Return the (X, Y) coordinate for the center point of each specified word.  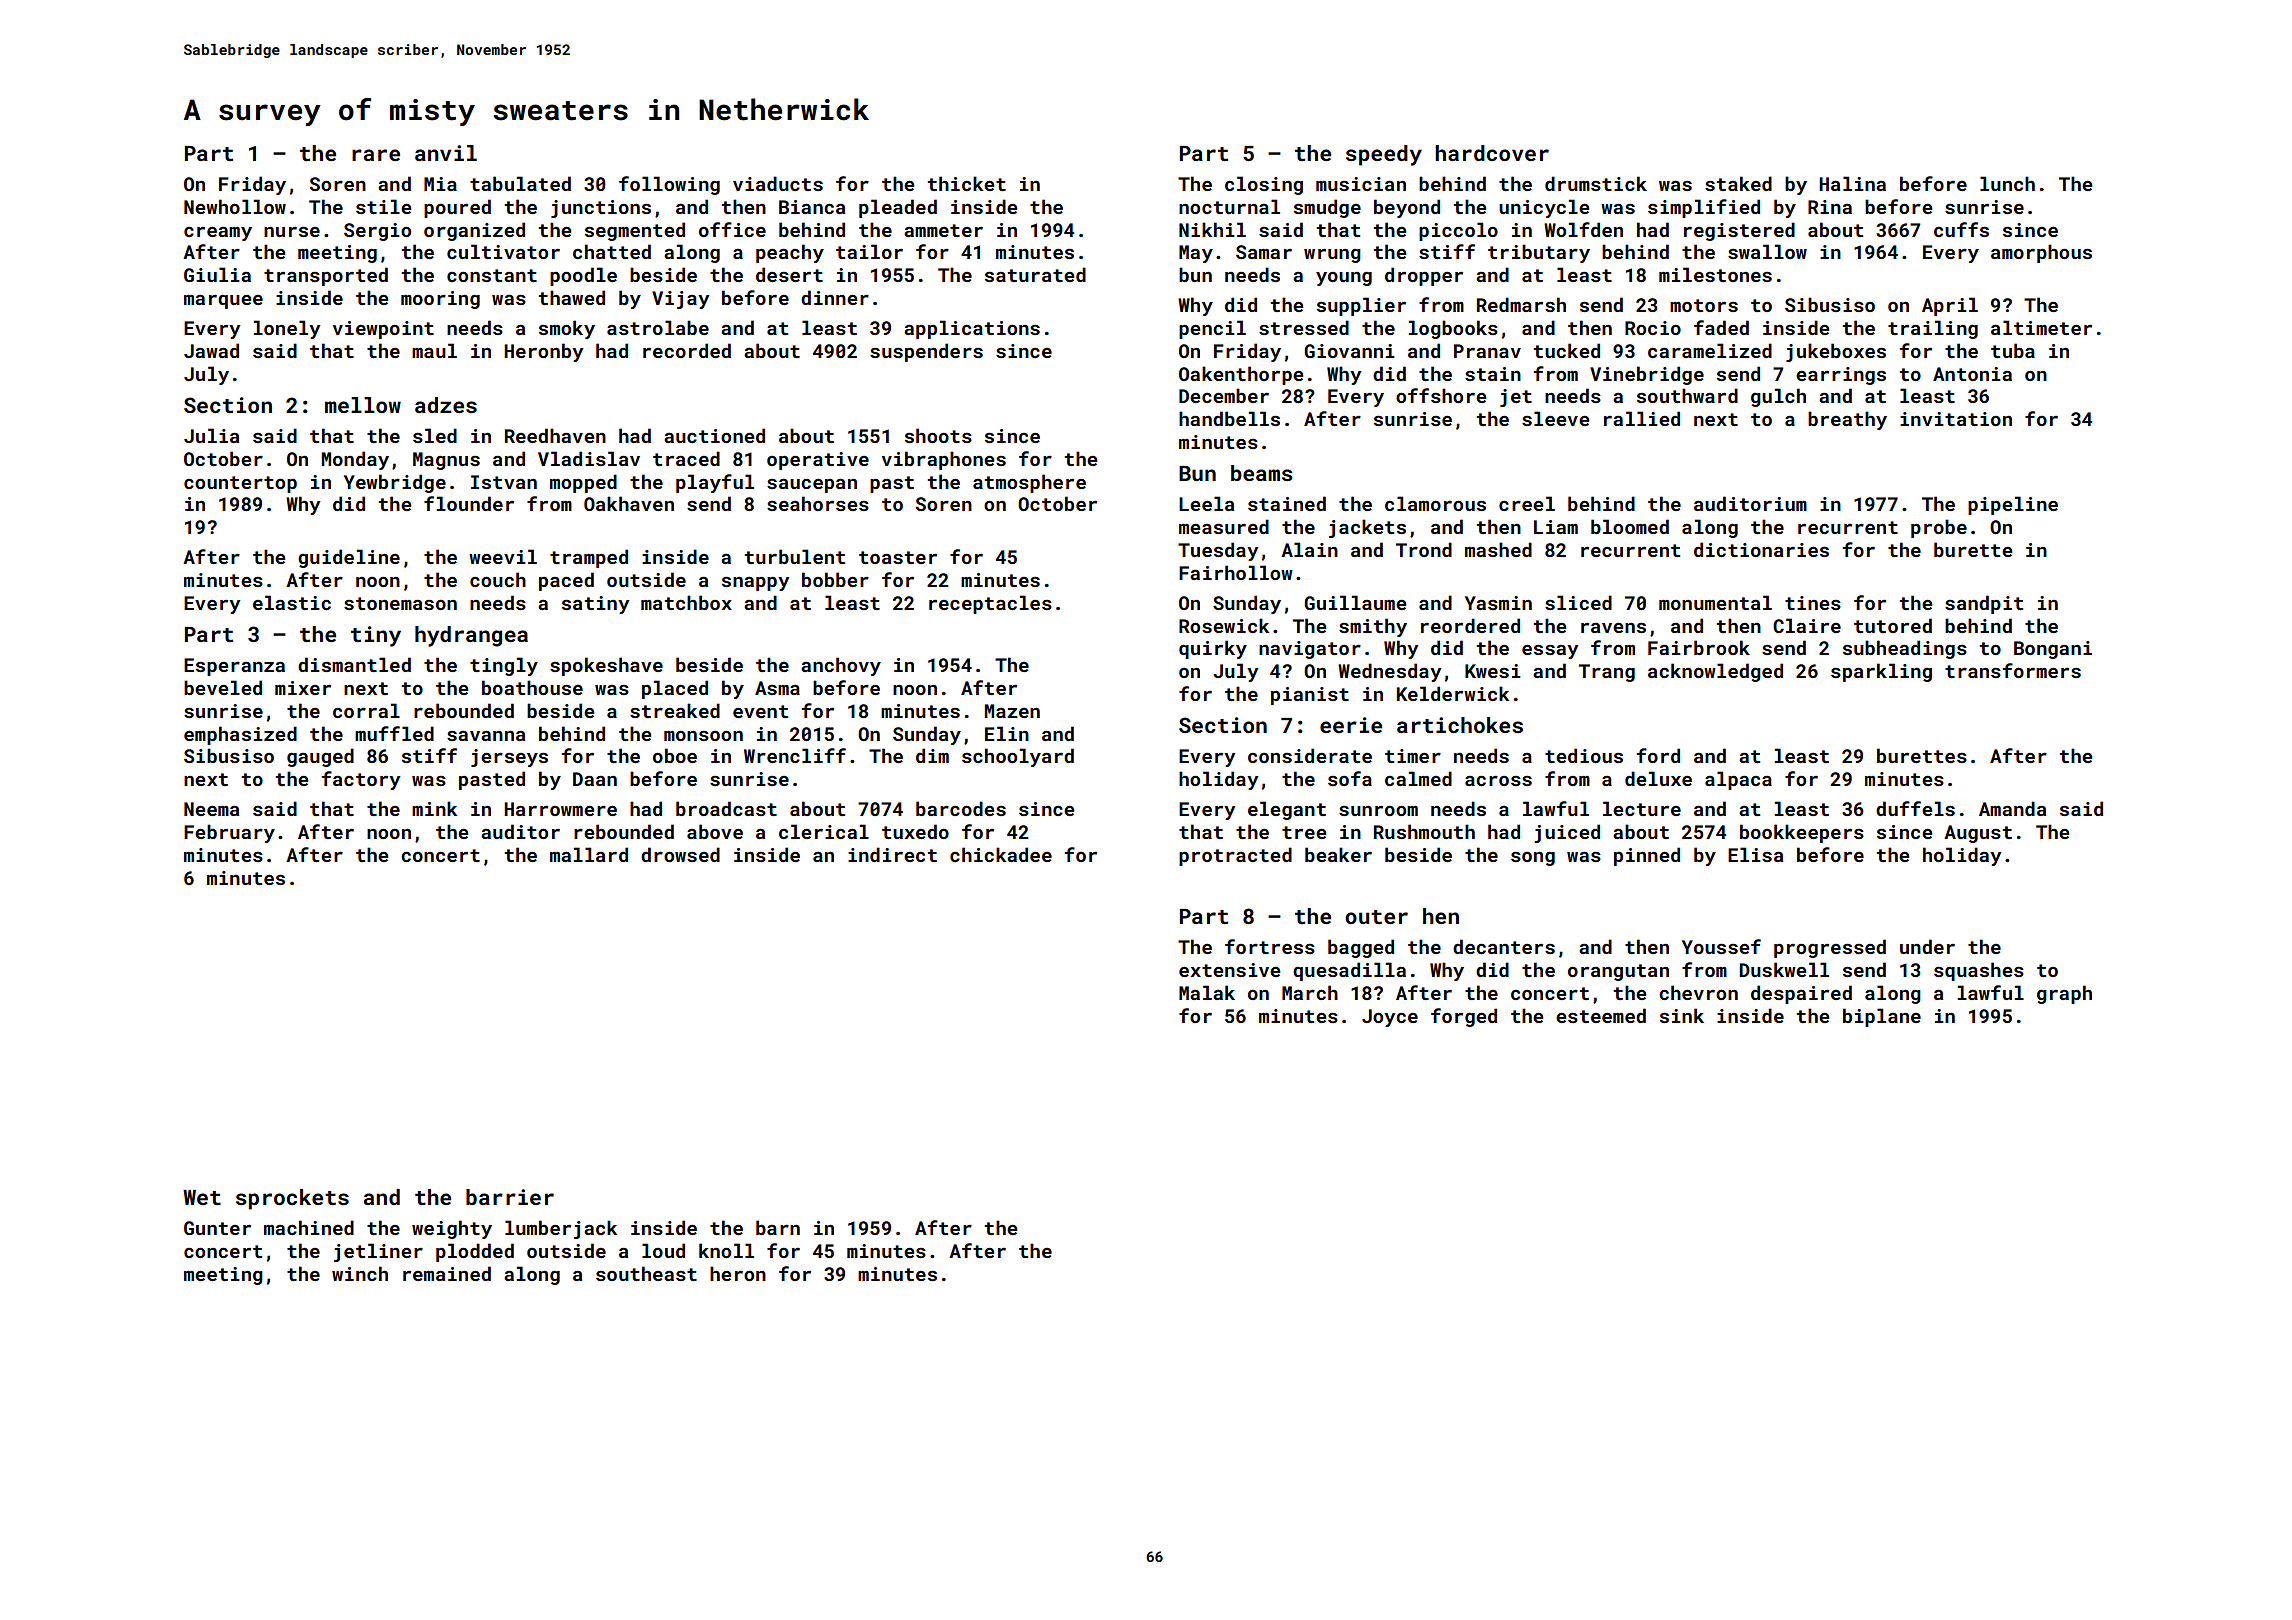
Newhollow (235, 206)
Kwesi (1493, 671)
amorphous (2041, 253)
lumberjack (561, 1229)
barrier (510, 1197)
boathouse (532, 687)
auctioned (714, 435)
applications (972, 329)
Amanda (2012, 808)
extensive (1229, 970)
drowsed (680, 854)
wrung (1332, 256)
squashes (1979, 971)
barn (778, 1227)
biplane (1882, 1017)
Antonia (1972, 374)
